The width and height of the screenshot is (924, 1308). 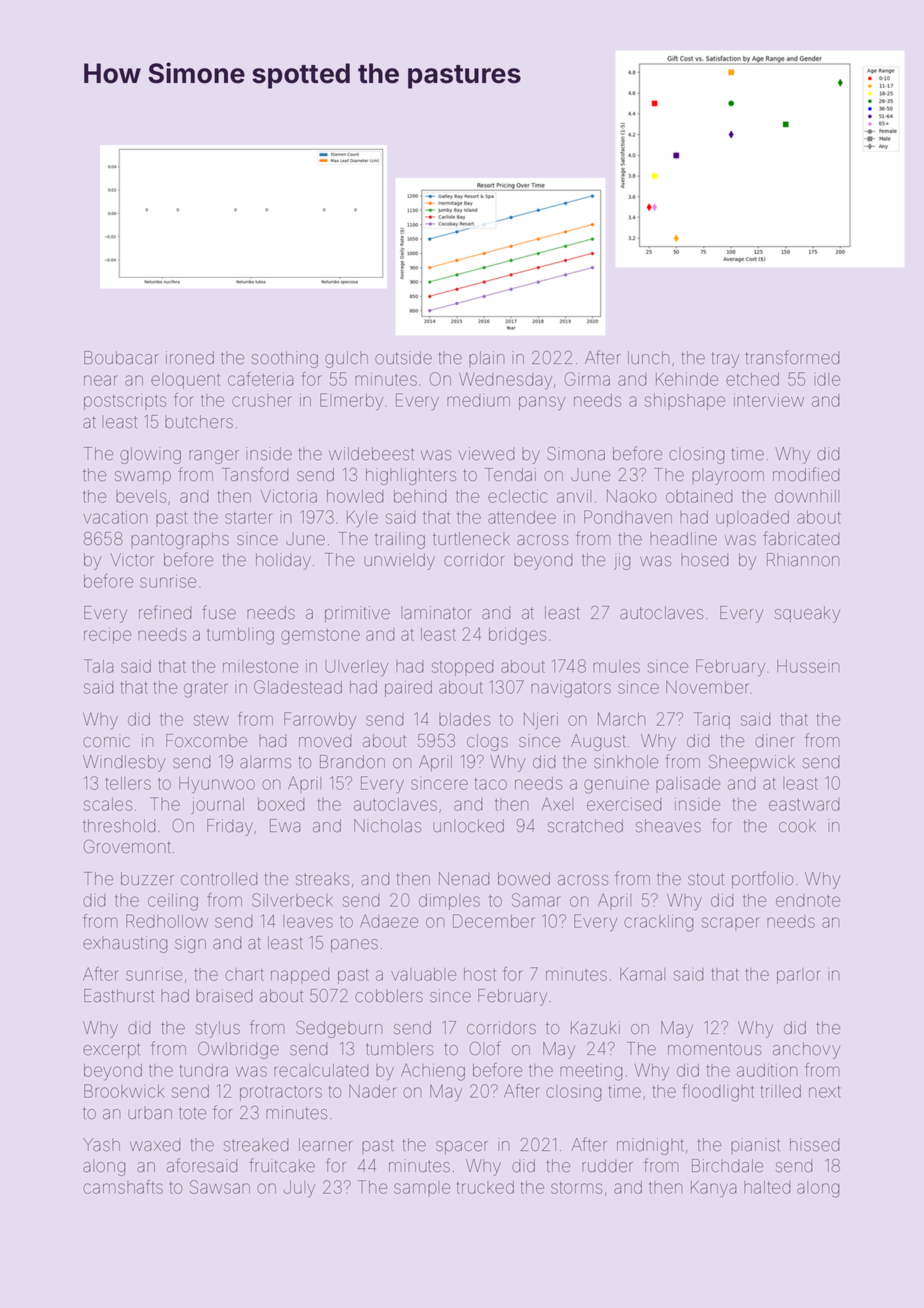 What do you see at coordinates (123, 1187) in the screenshot?
I see `camshafts` at bounding box center [123, 1187].
